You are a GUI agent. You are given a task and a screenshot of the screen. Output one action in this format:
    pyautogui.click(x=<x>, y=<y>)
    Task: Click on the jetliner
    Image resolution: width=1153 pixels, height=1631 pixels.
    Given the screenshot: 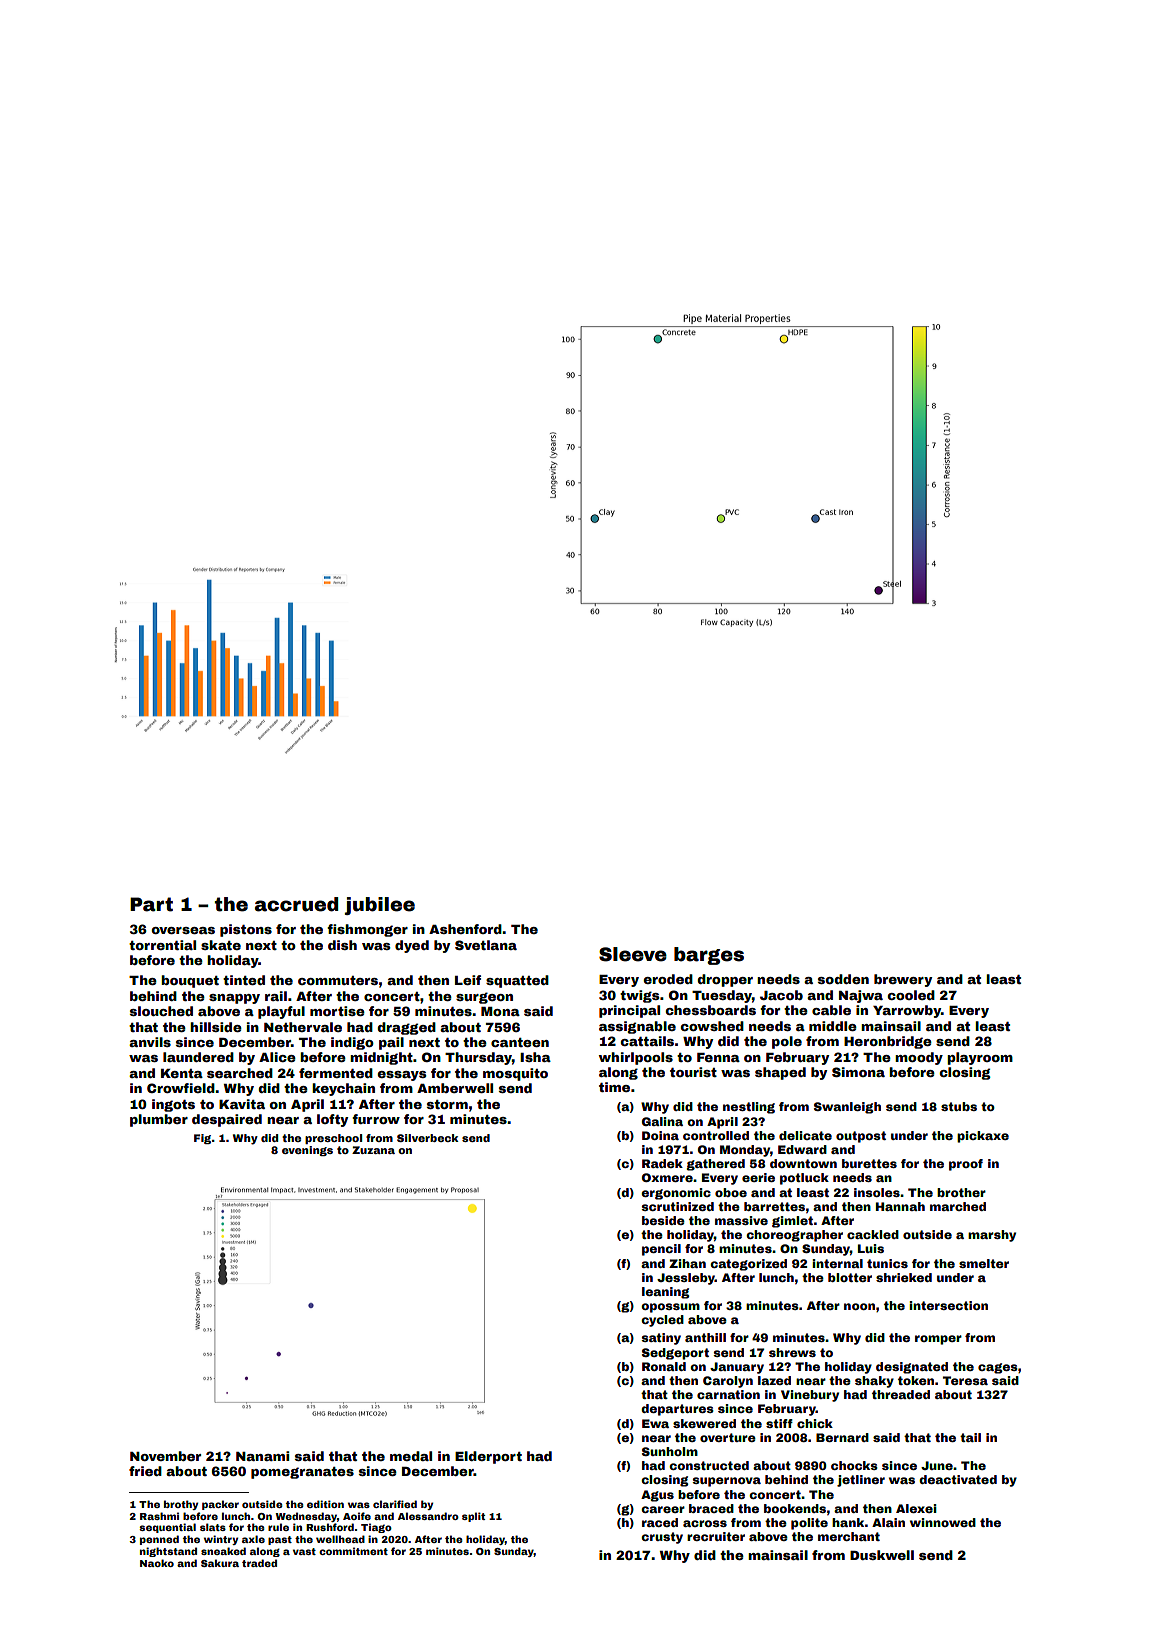 What is the action you would take?
    pyautogui.click(x=861, y=1481)
